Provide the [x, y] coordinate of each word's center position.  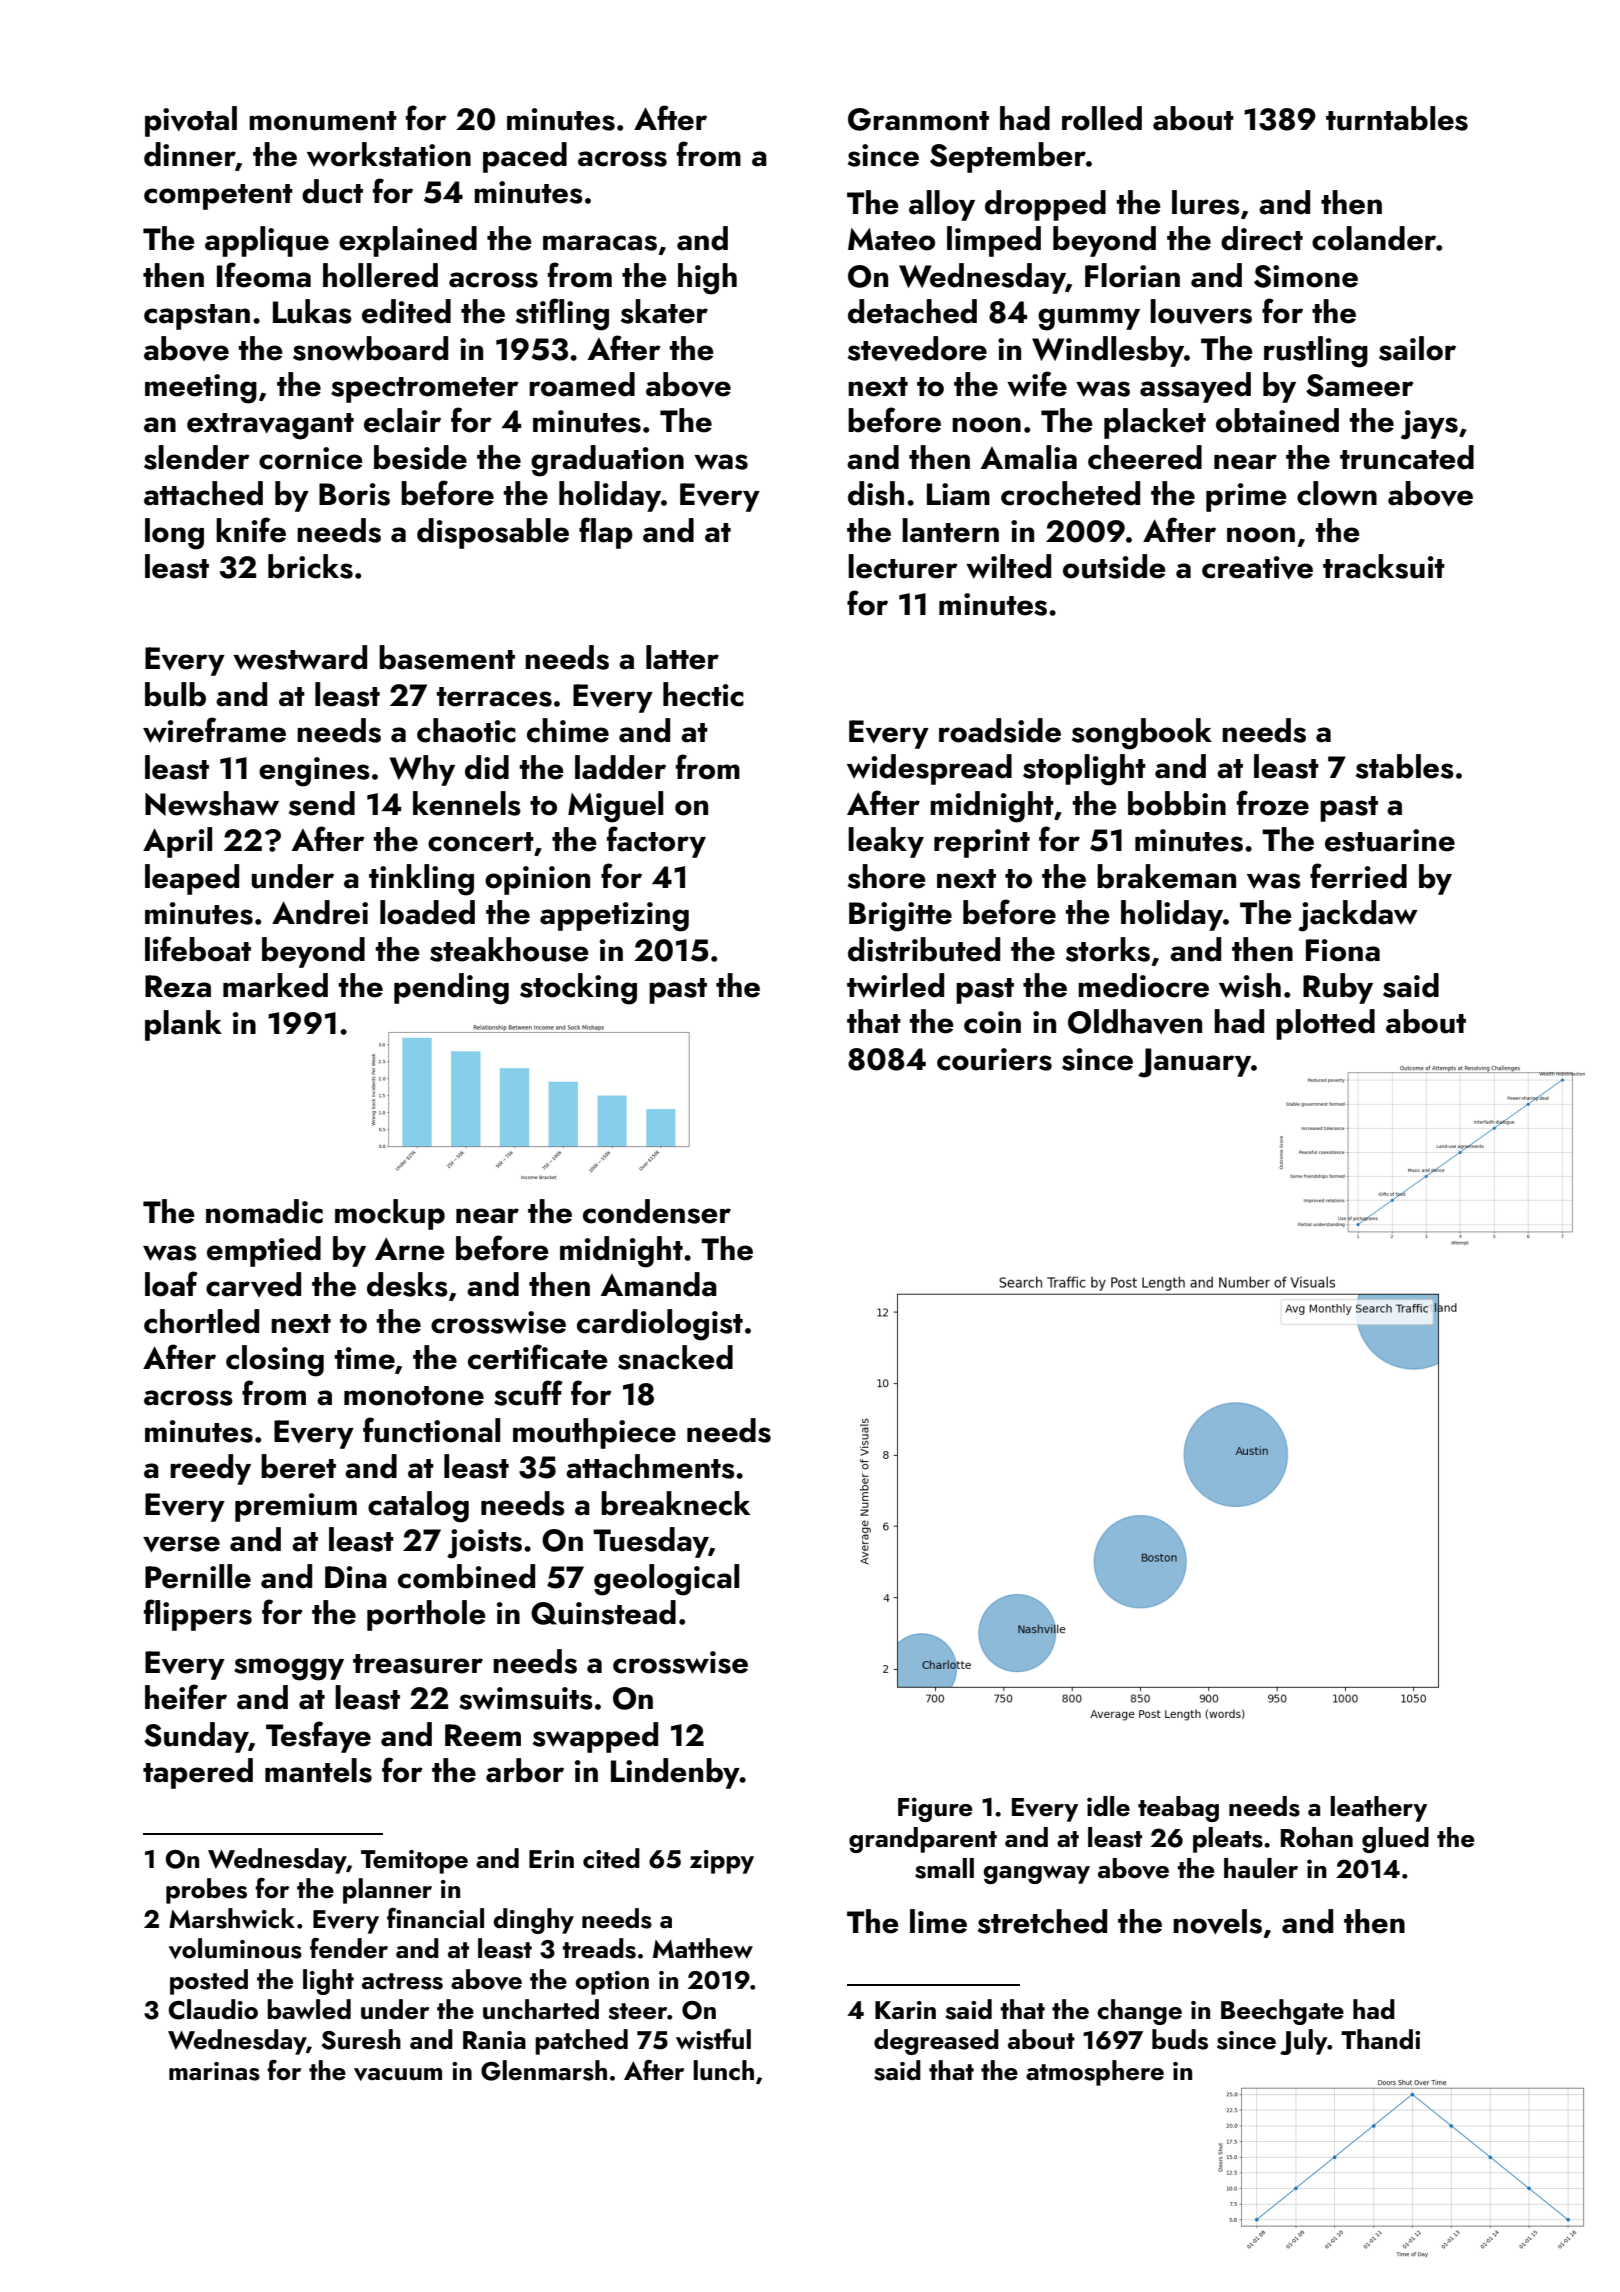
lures [1206, 202]
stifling [562, 314]
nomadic [264, 1211]
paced [525, 157]
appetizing [614, 917]
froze [1273, 803]
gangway [1036, 1875]
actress [402, 1981]
